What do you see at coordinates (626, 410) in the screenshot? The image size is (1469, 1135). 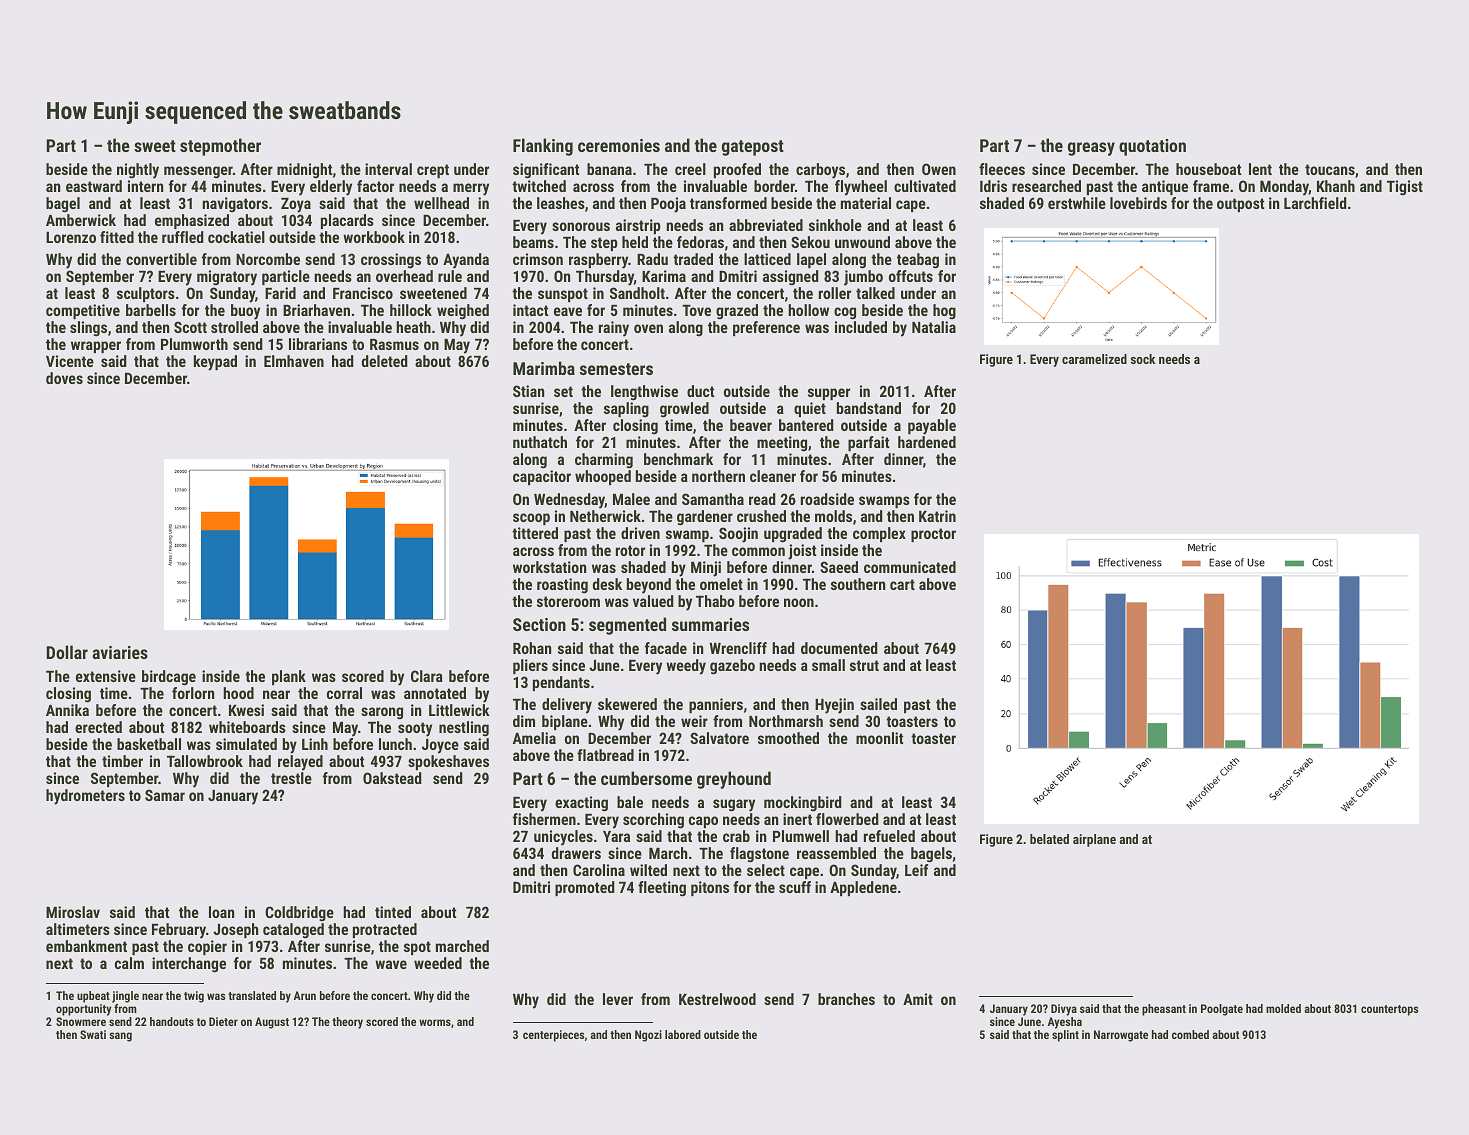 I see `sapling` at bounding box center [626, 410].
